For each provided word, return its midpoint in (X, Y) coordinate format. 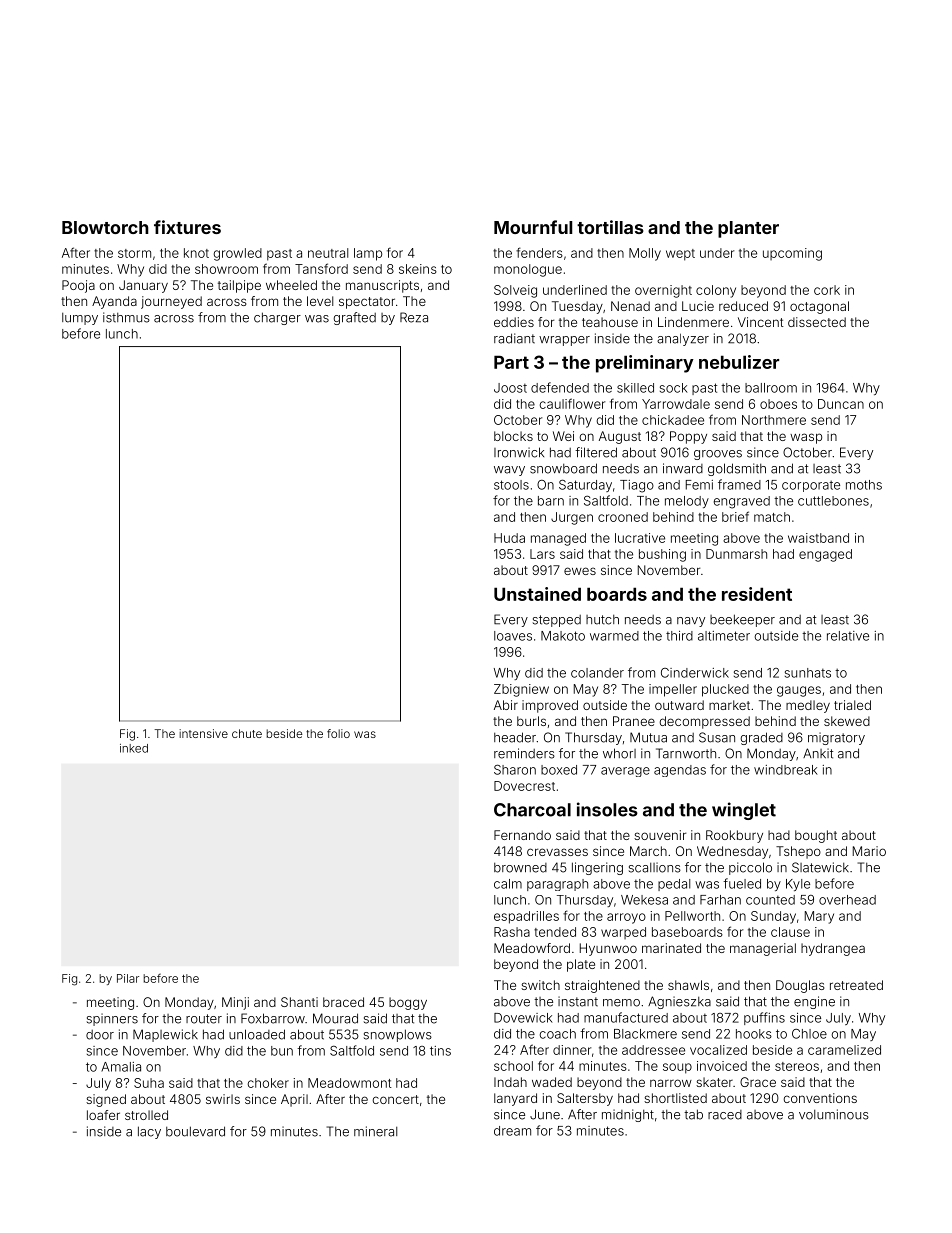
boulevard (195, 1131)
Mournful (533, 227)
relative (848, 636)
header (515, 737)
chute (247, 733)
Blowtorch (105, 227)
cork (827, 290)
